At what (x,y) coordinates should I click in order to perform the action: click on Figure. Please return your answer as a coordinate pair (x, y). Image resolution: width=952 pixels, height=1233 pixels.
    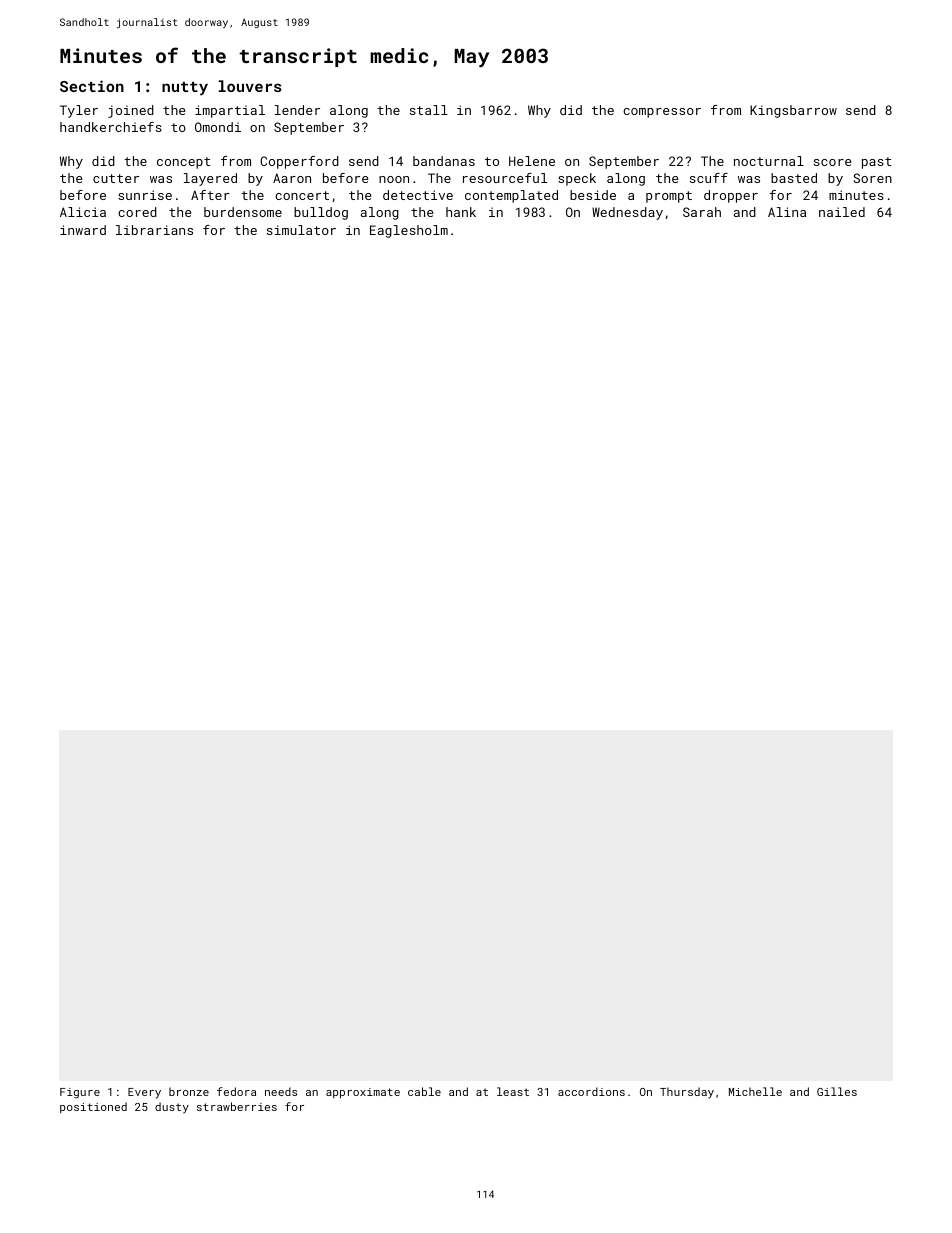
    Looking at the image, I should click on (80, 1093).
